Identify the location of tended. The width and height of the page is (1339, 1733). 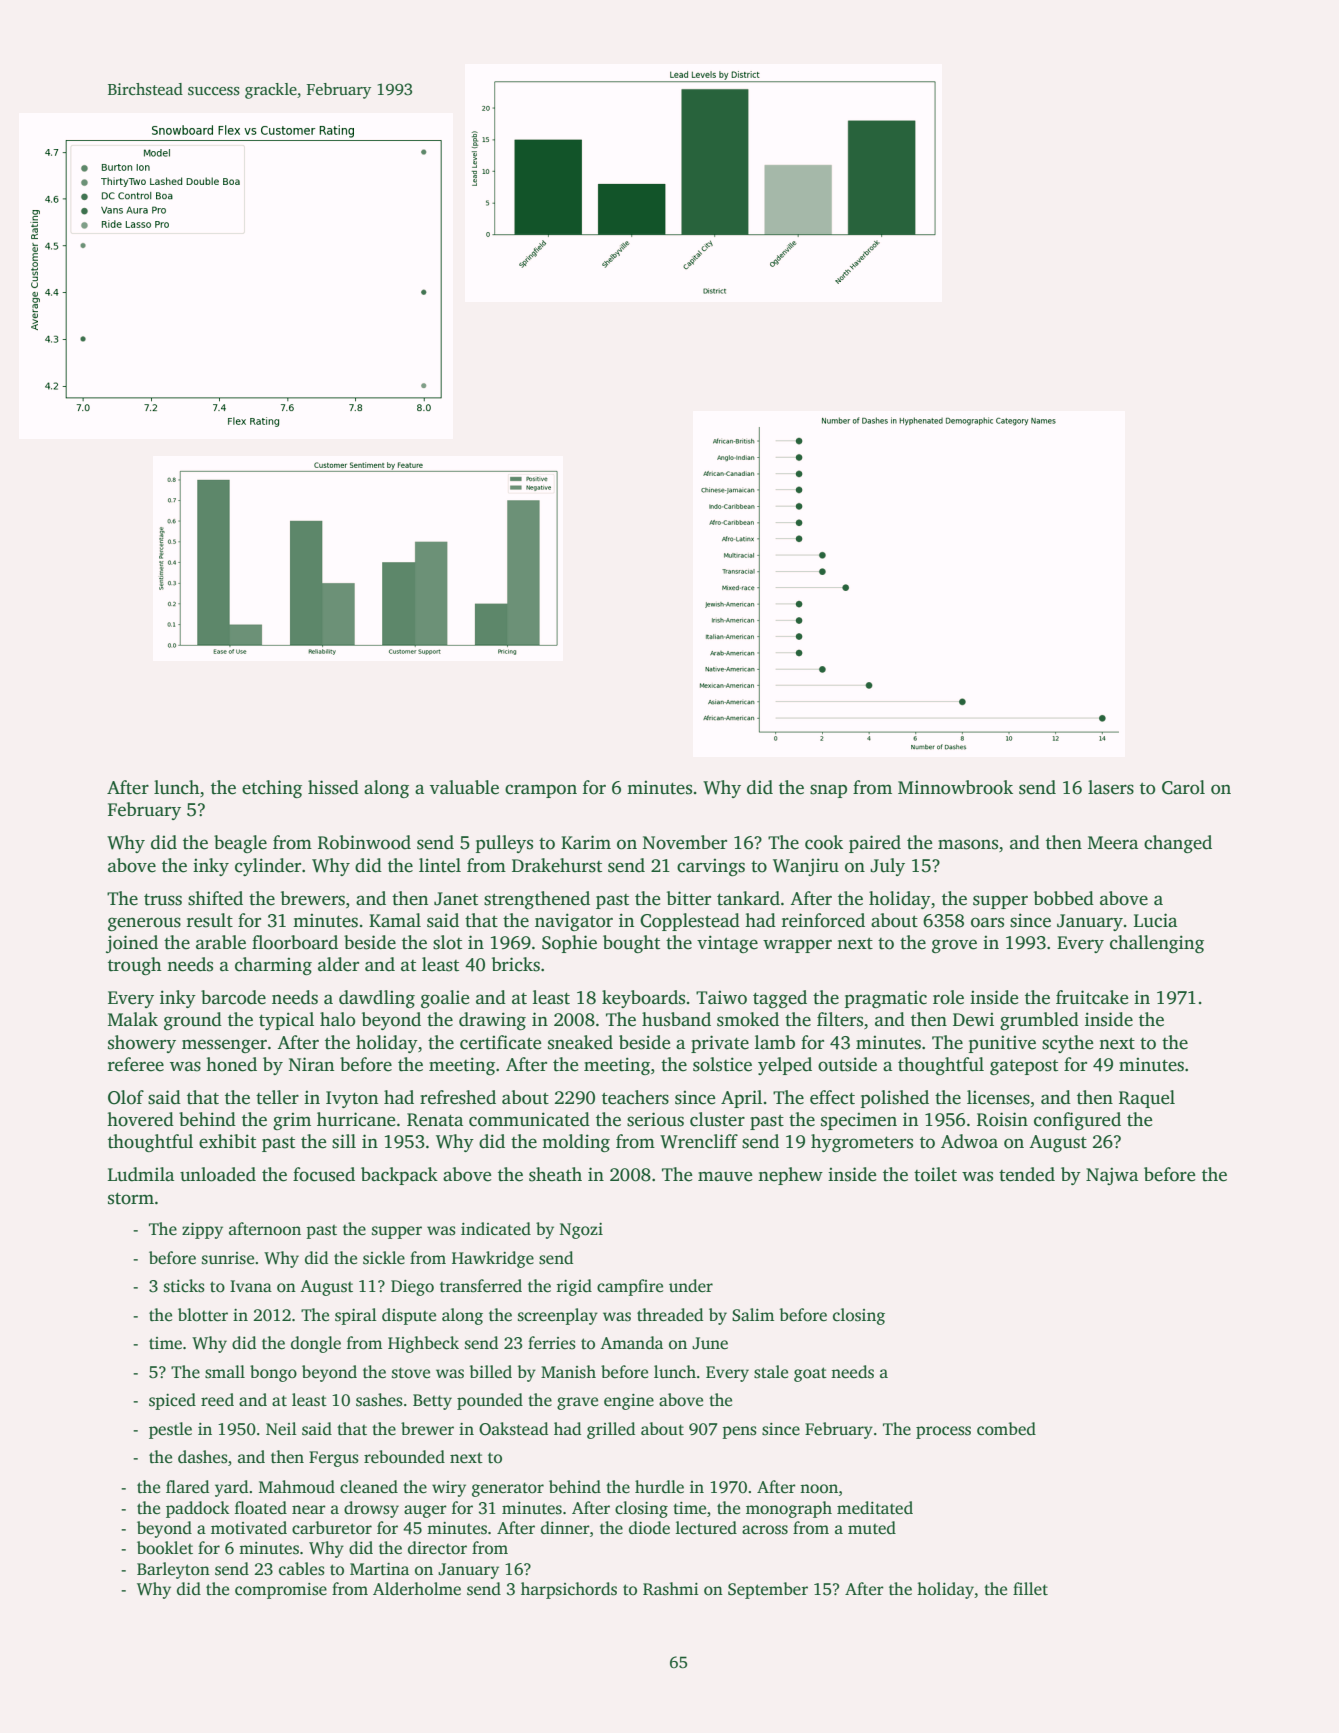
(1027, 1174).
